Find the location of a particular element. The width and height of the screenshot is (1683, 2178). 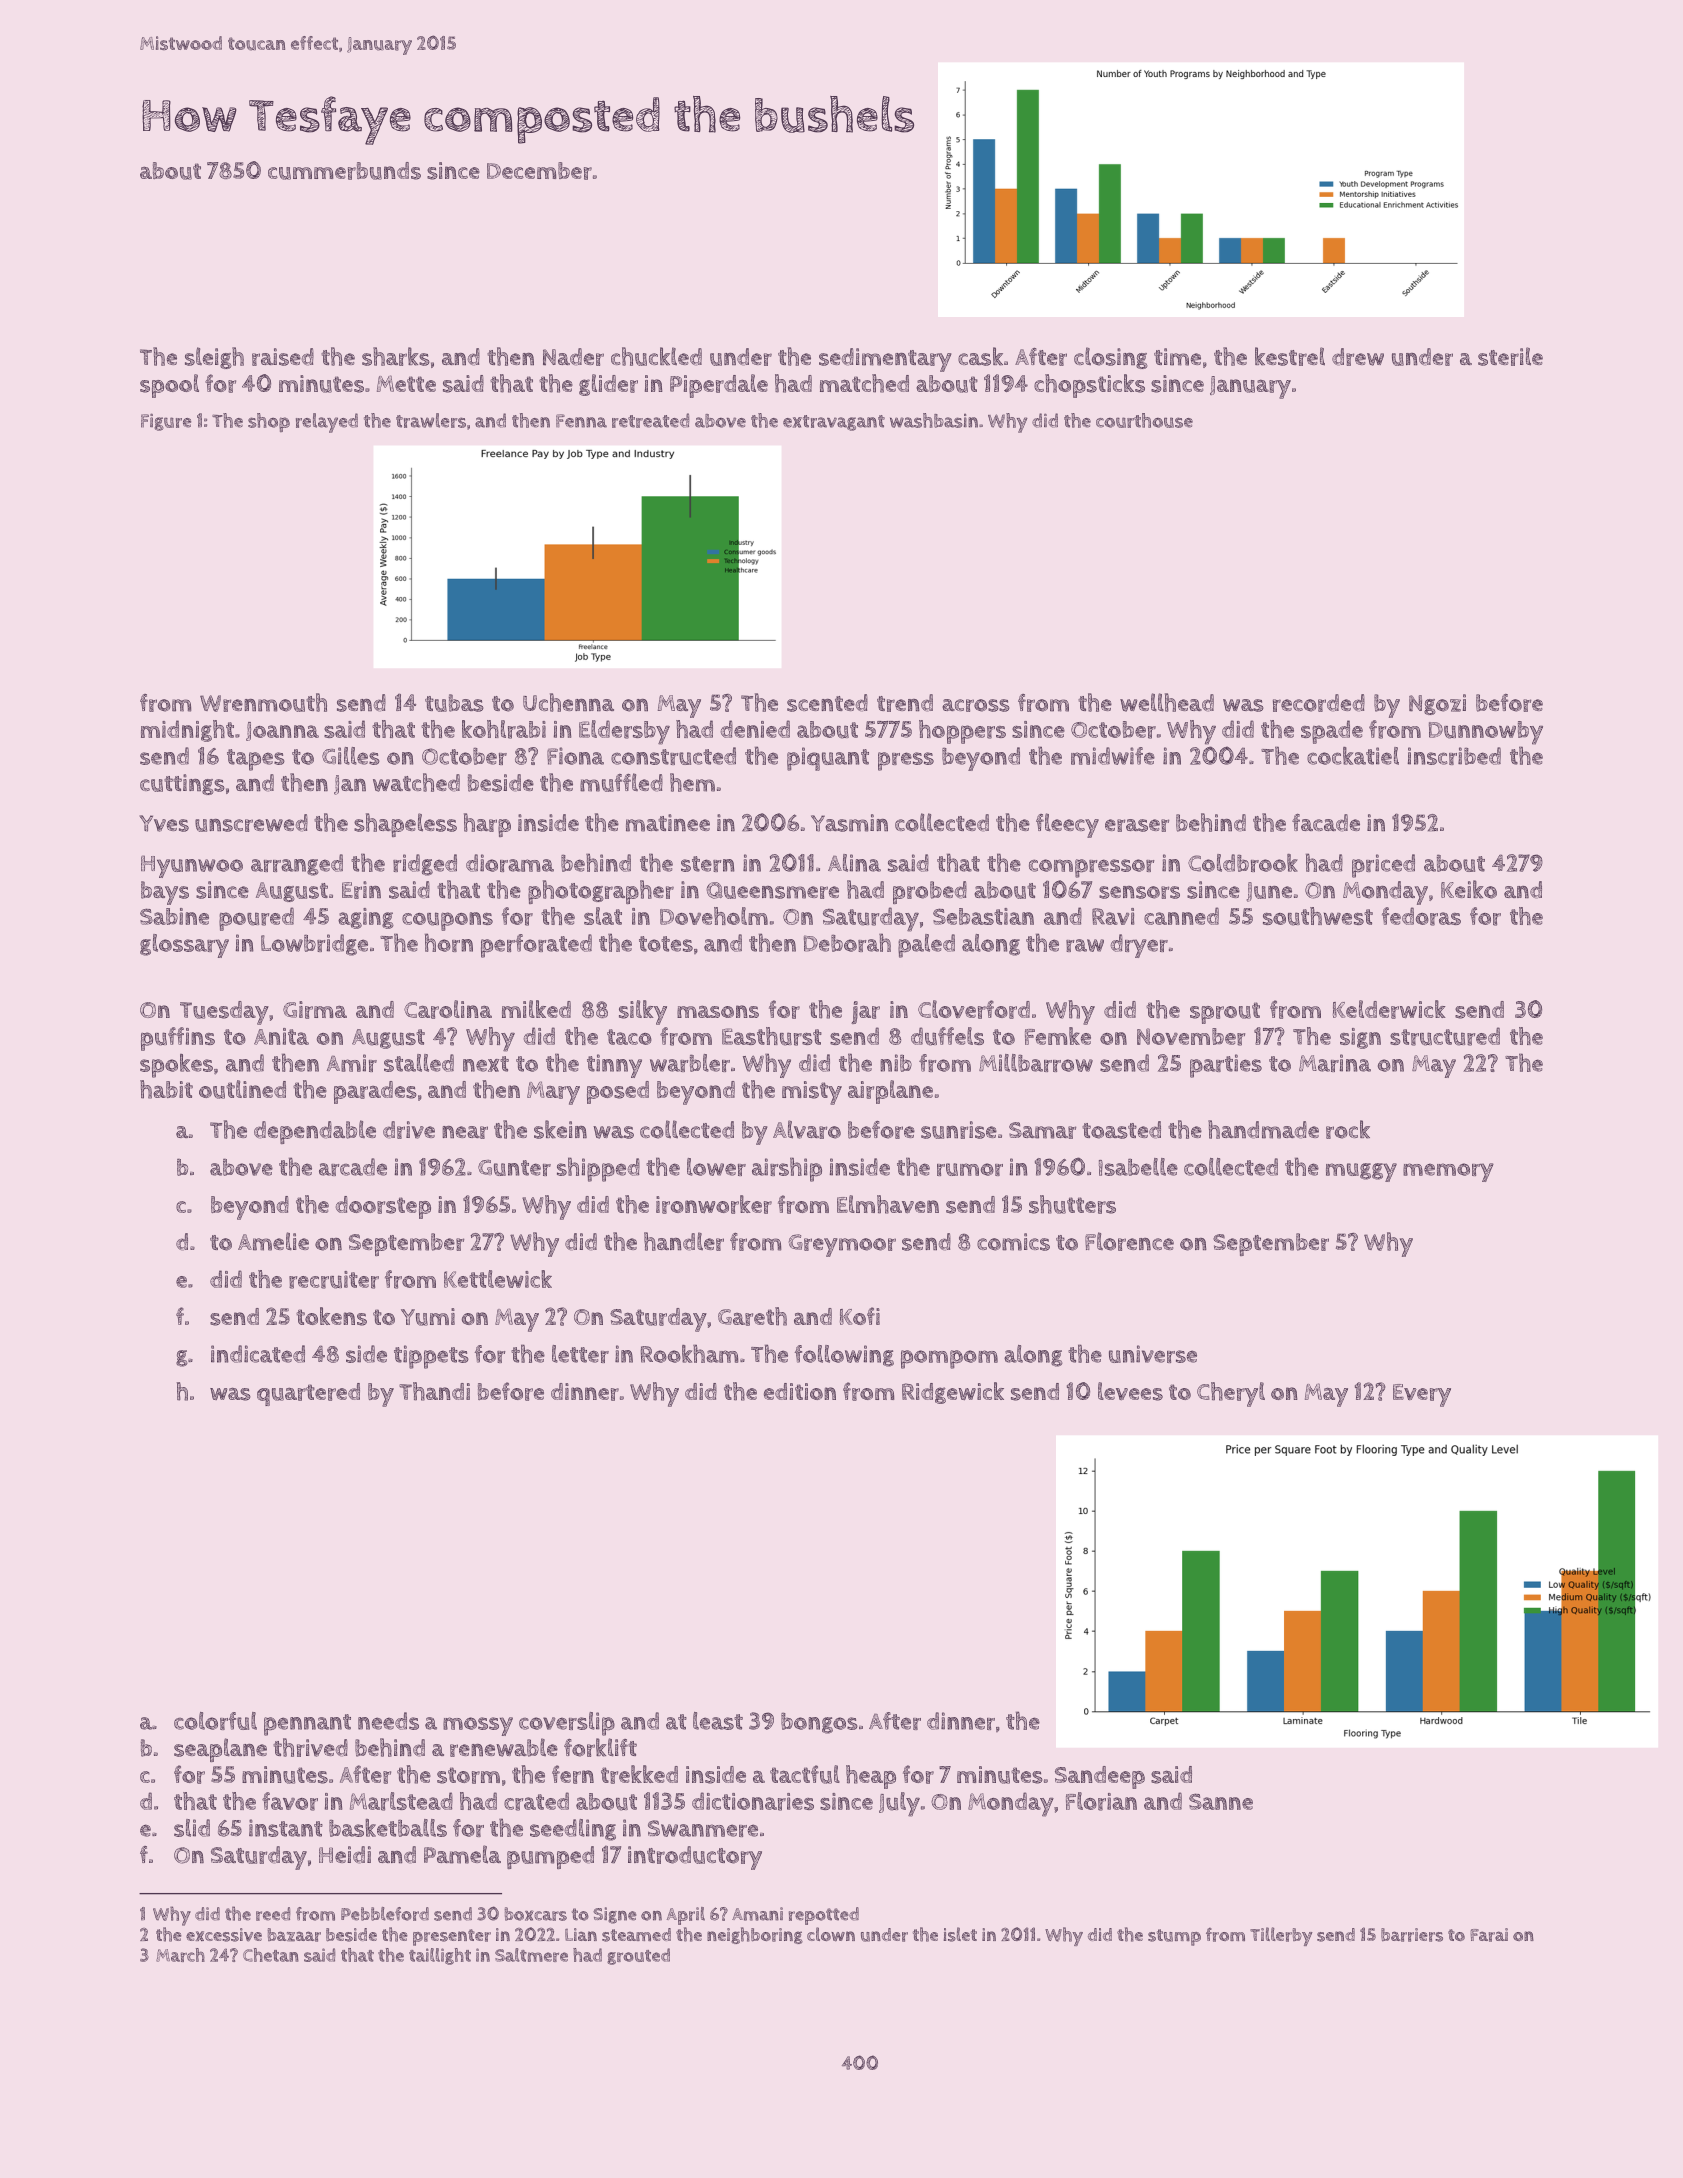

barriers is located at coordinates (1412, 1935).
